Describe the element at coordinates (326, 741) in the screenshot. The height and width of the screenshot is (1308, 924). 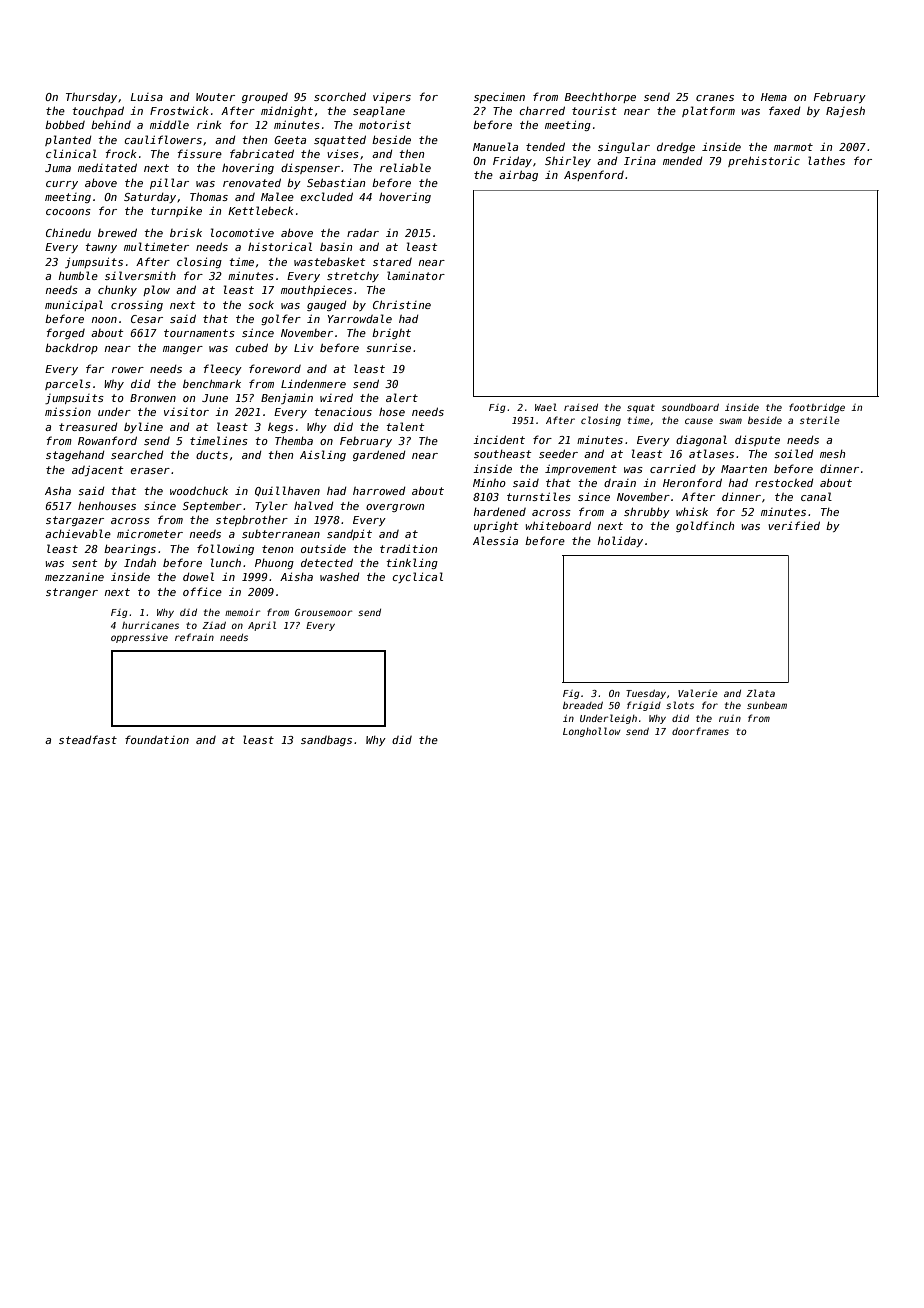
I see `sandbags` at that location.
